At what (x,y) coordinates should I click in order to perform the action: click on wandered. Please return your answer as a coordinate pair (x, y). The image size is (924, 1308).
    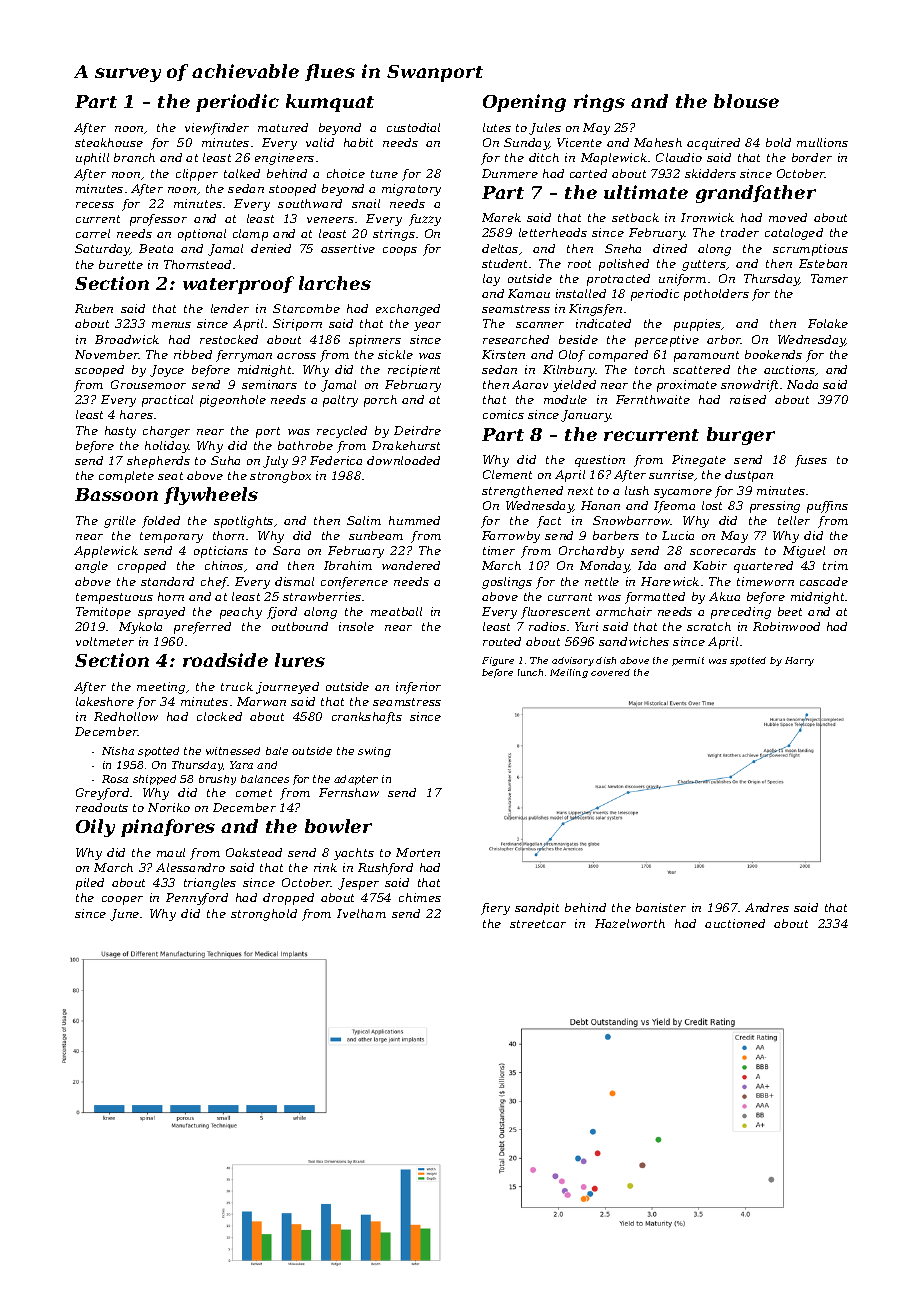
    Looking at the image, I should click on (411, 565).
